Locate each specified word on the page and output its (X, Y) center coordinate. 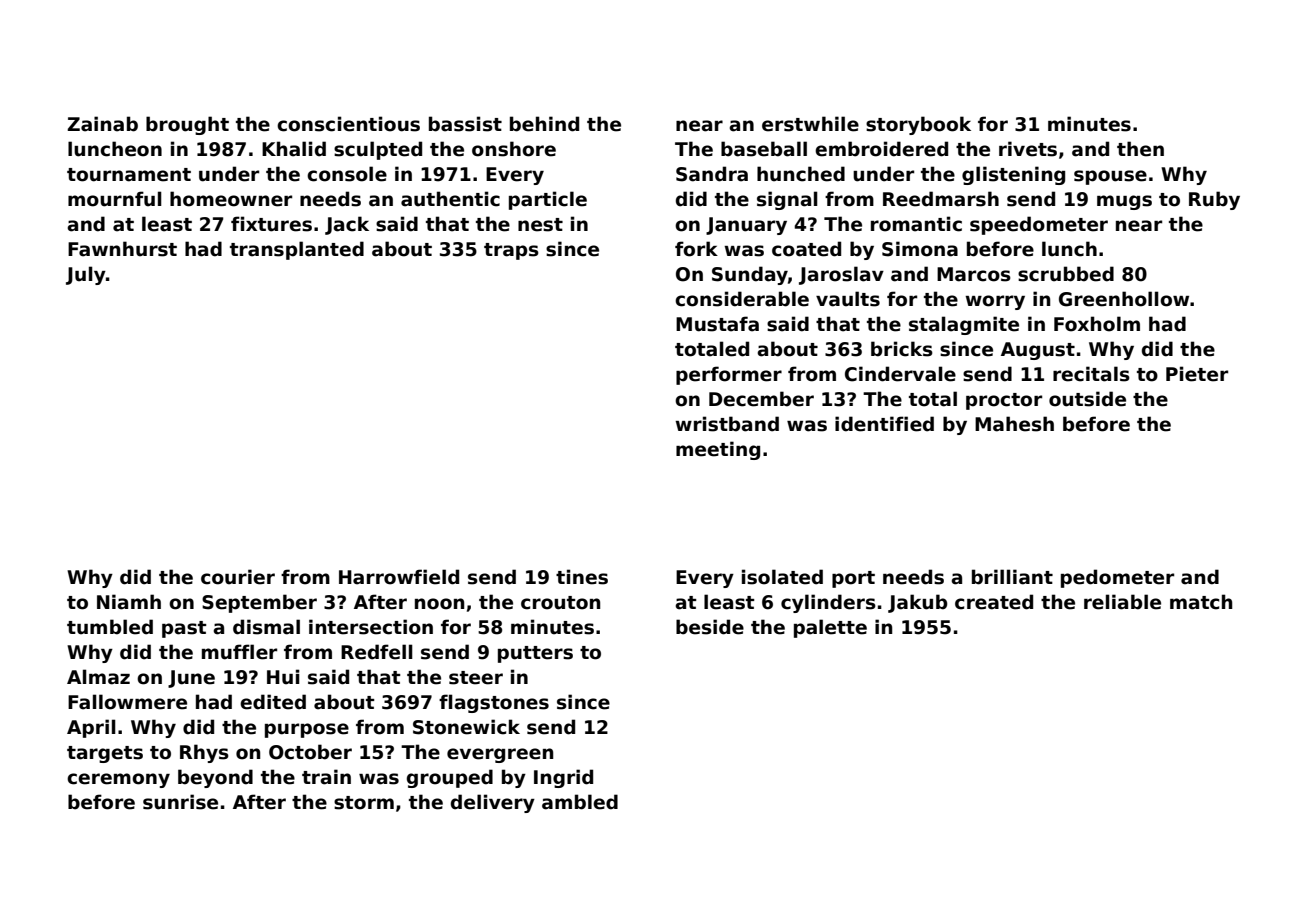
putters (535, 654)
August (1038, 351)
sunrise (180, 802)
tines (582, 577)
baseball (764, 149)
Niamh (129, 602)
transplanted (297, 250)
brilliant (1012, 577)
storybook (918, 125)
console (347, 174)
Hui (283, 677)
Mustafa (717, 324)
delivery (493, 803)
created (994, 602)
